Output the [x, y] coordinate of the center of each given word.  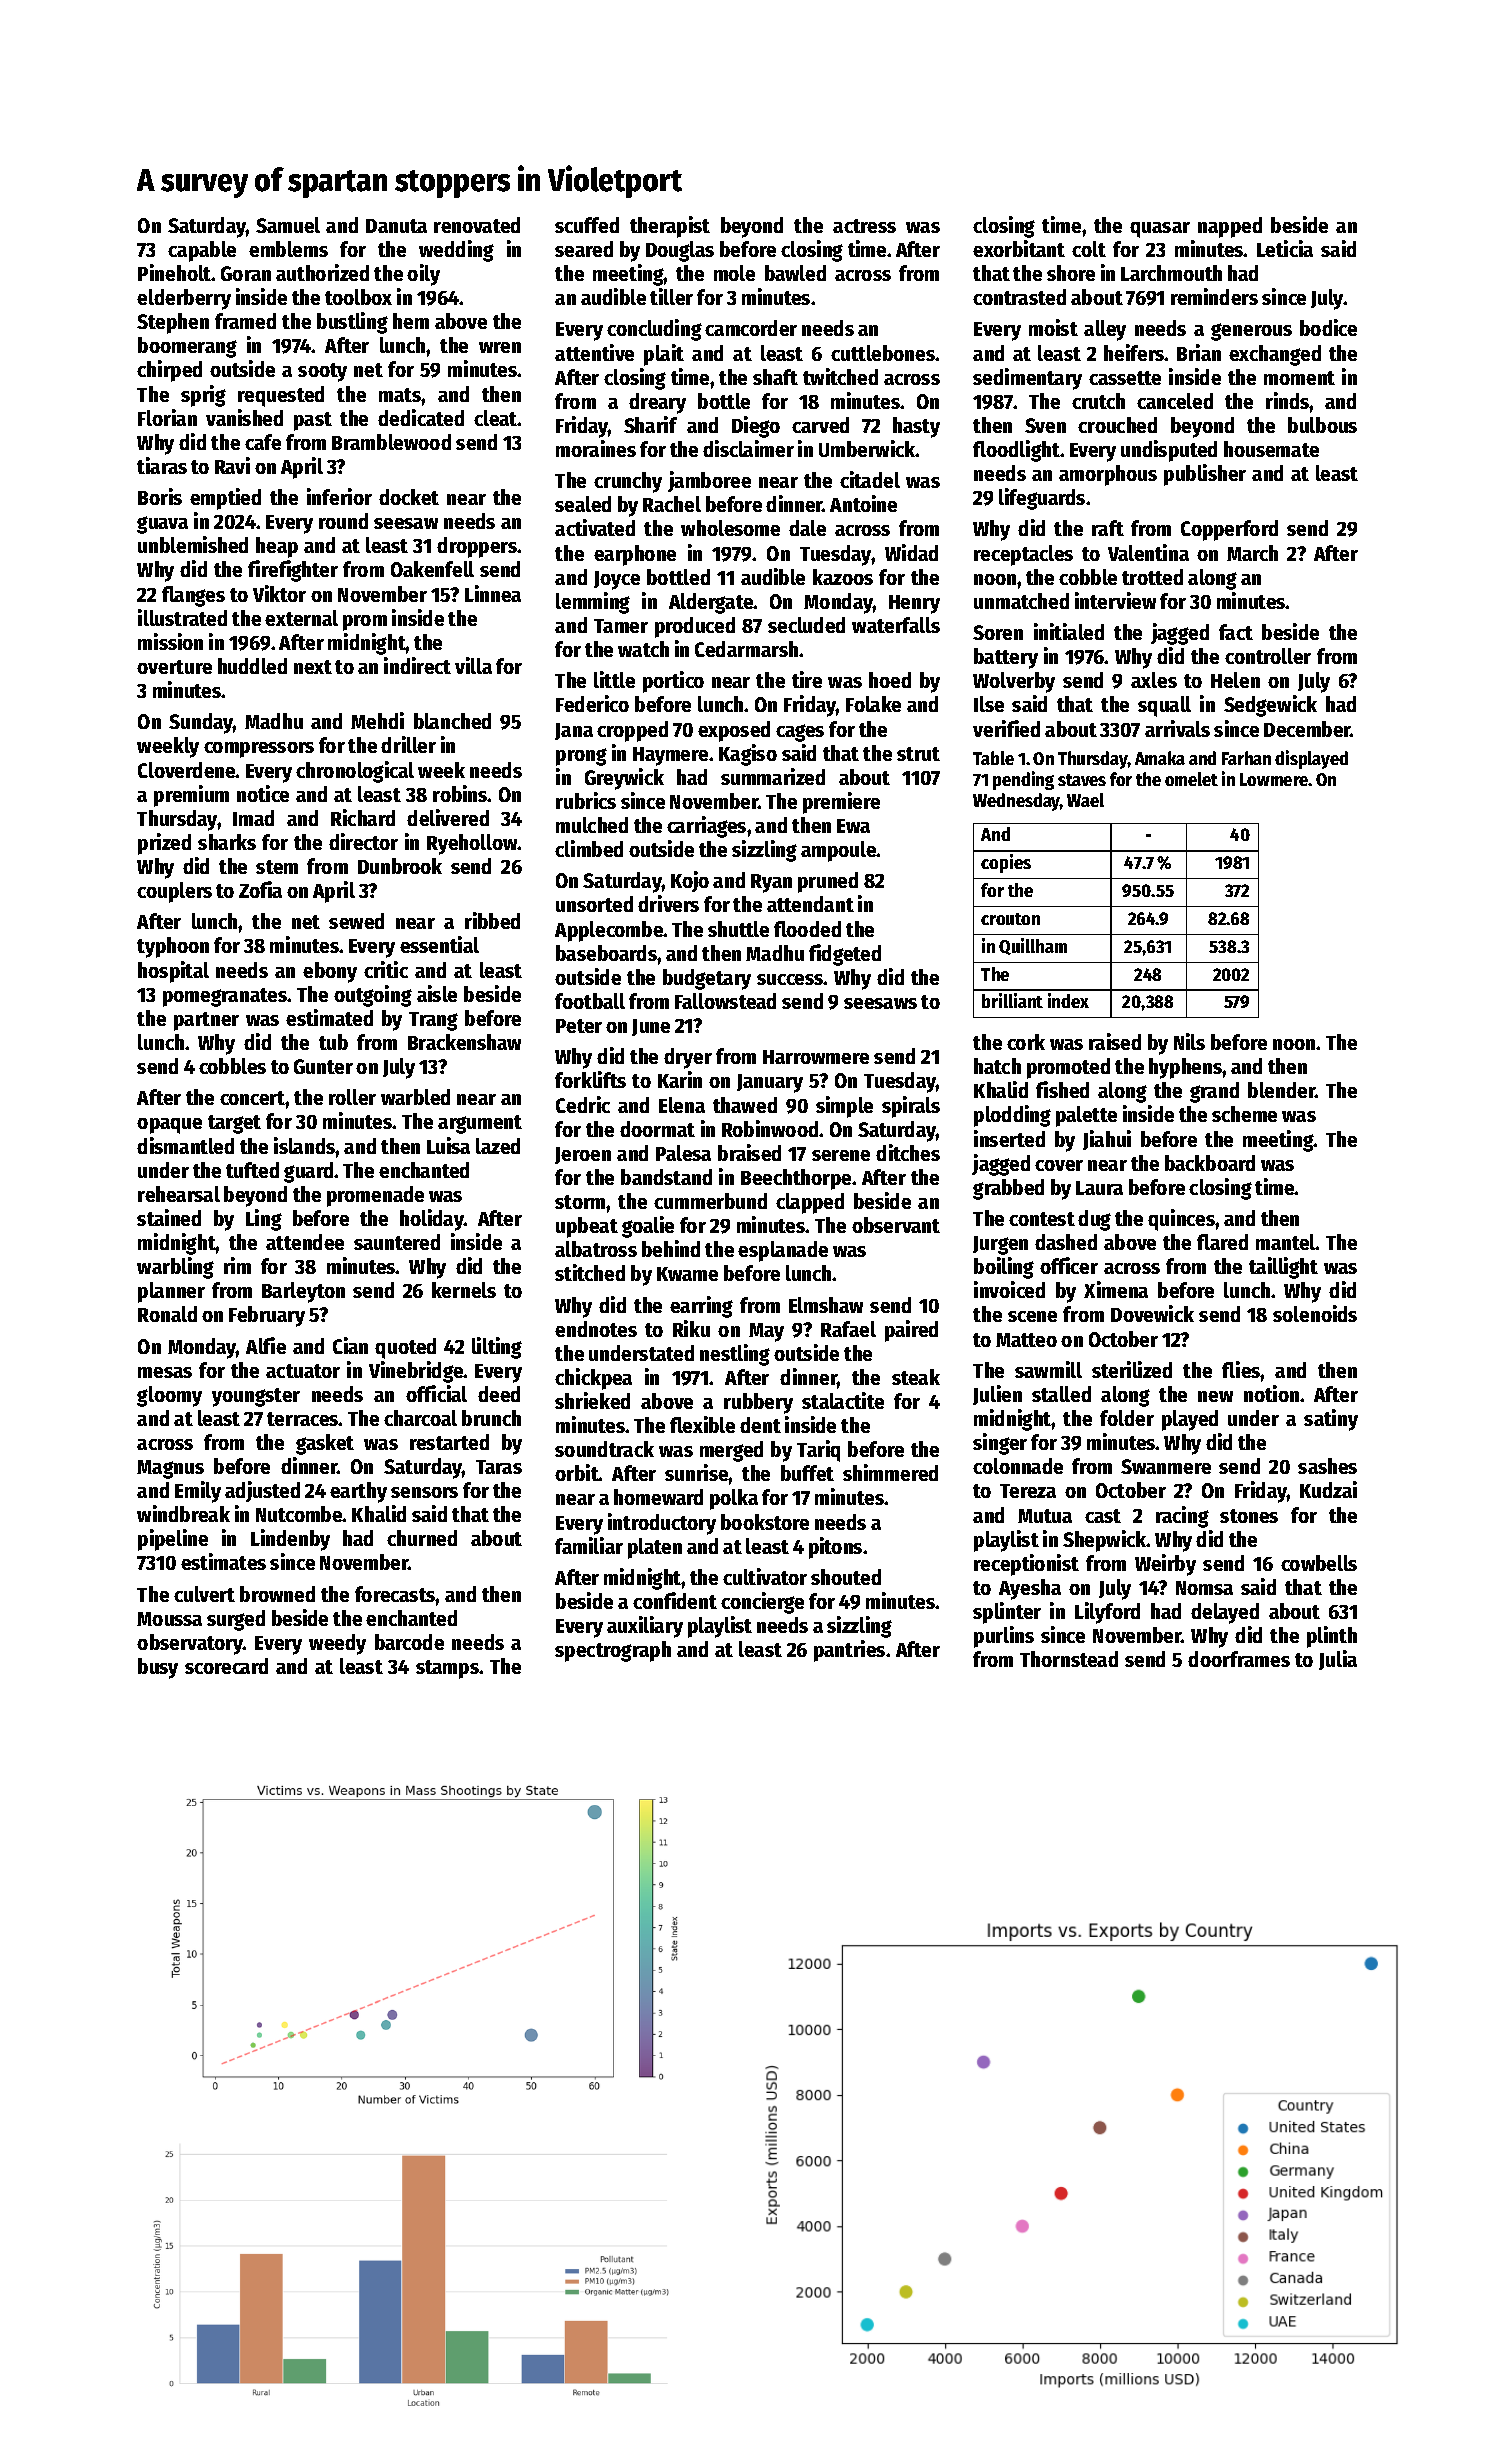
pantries [849, 1651]
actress [864, 226]
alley [1105, 330]
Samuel [288, 225]
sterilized [1132, 1369]
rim [237, 1265]
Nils [1189, 1041]
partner [206, 1021]
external [301, 618]
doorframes [1239, 1659]
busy [158, 1668]
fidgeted [845, 955]
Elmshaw [826, 1305]
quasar [1160, 230]
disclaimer [748, 448]
